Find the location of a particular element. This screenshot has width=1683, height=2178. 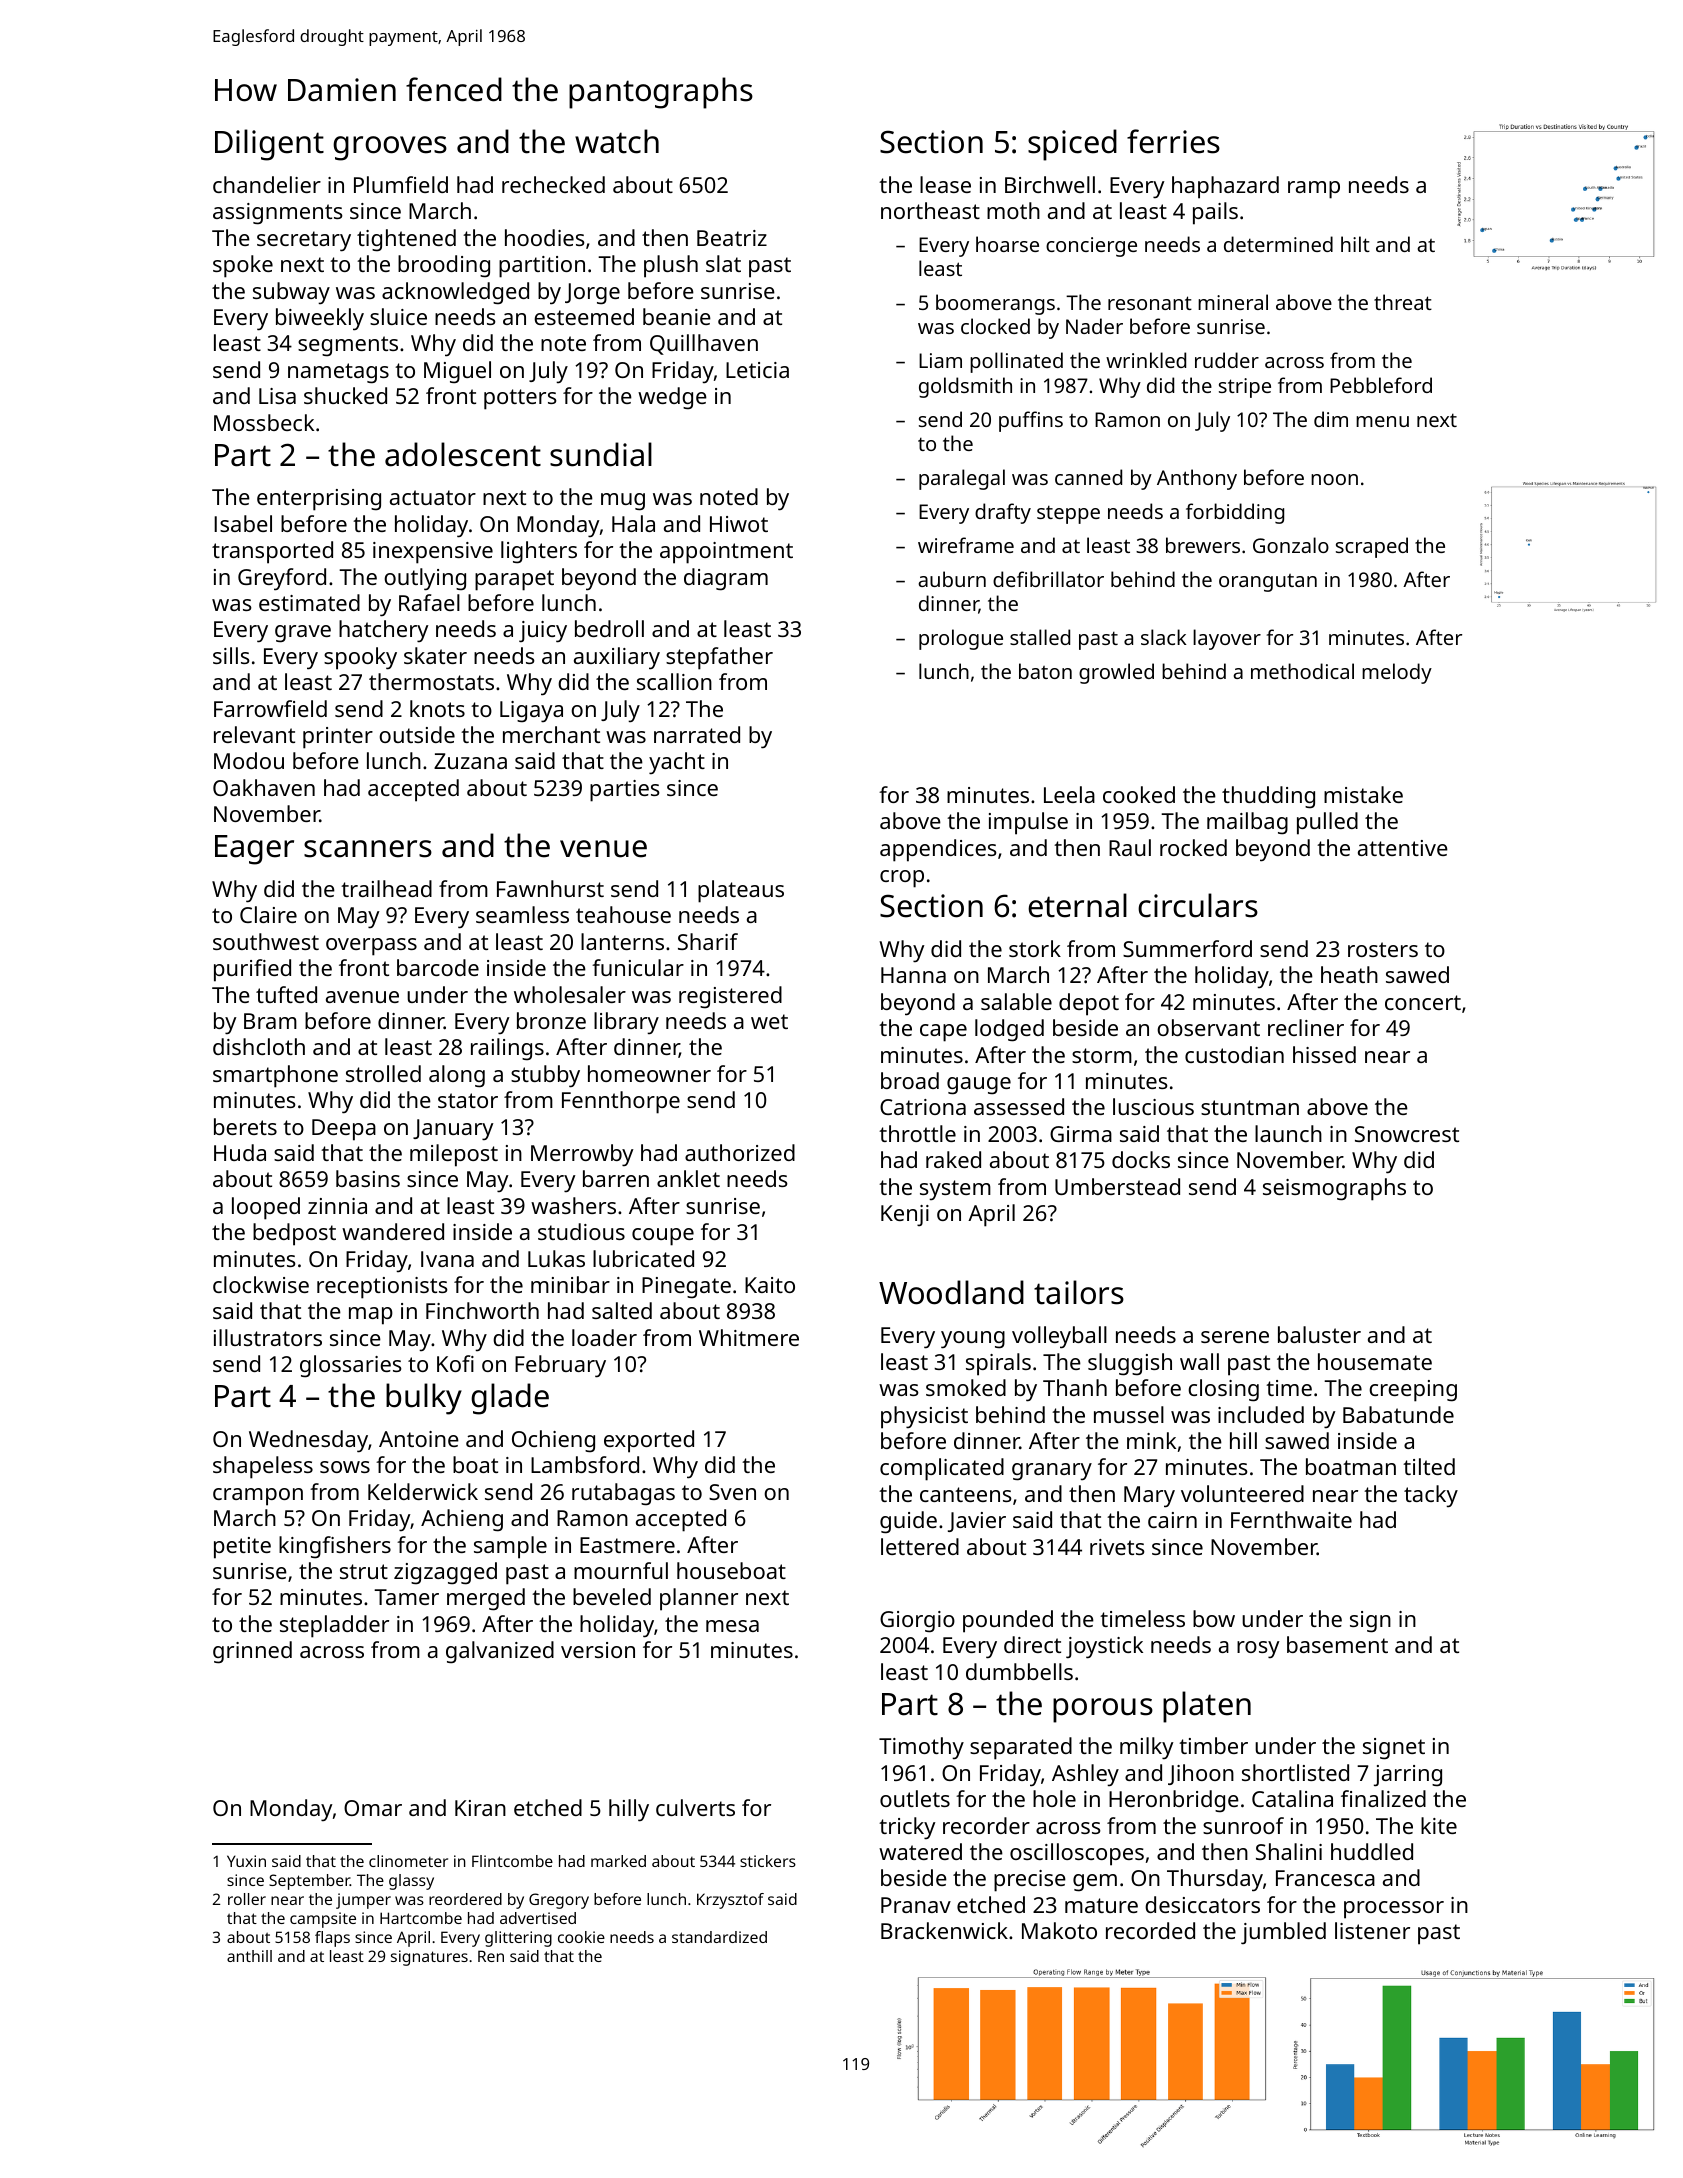

paralegal is located at coordinates (962, 479).
